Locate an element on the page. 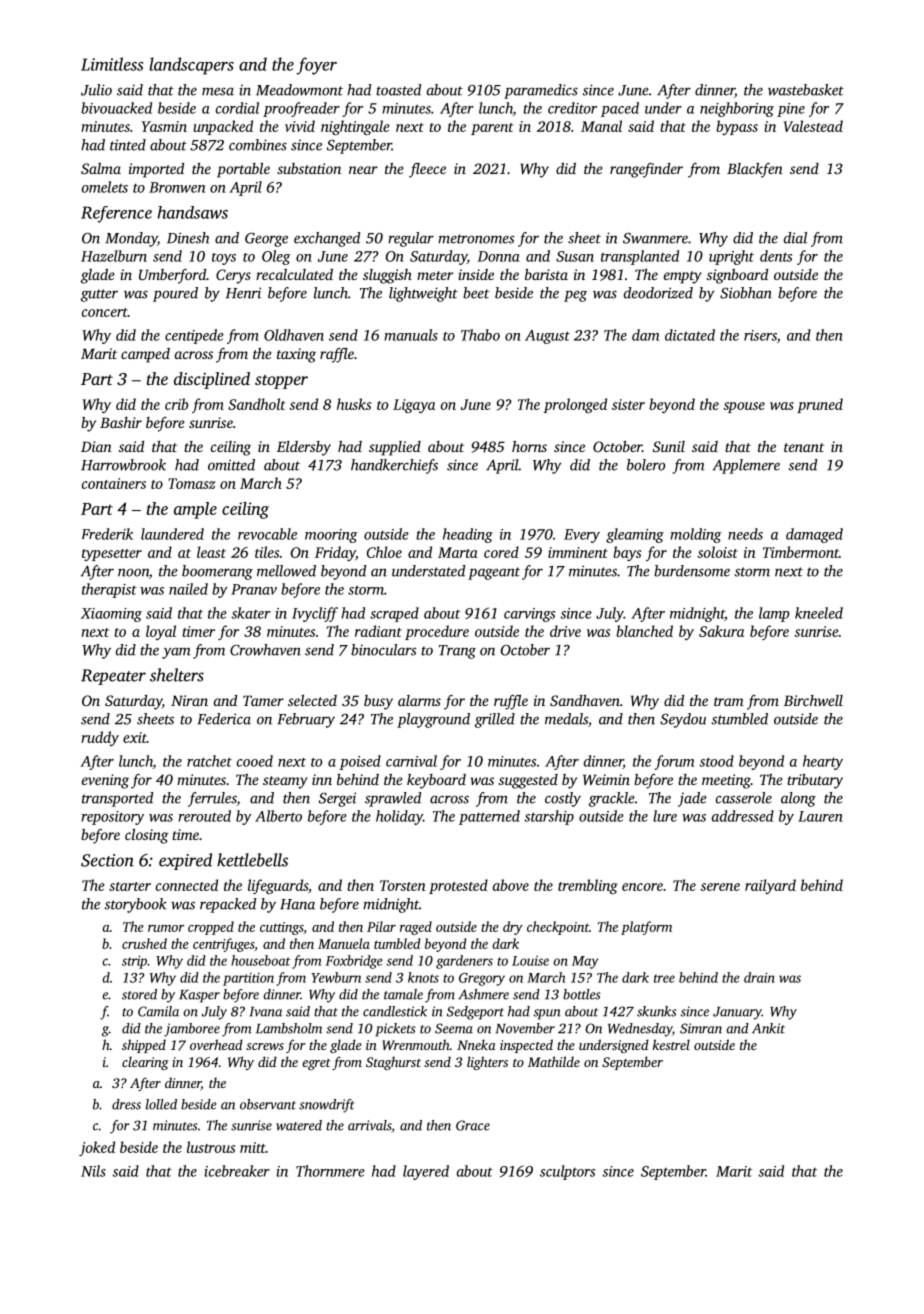 Image resolution: width=924 pixels, height=1314 pixels. Tomasz is located at coordinates (192, 483).
